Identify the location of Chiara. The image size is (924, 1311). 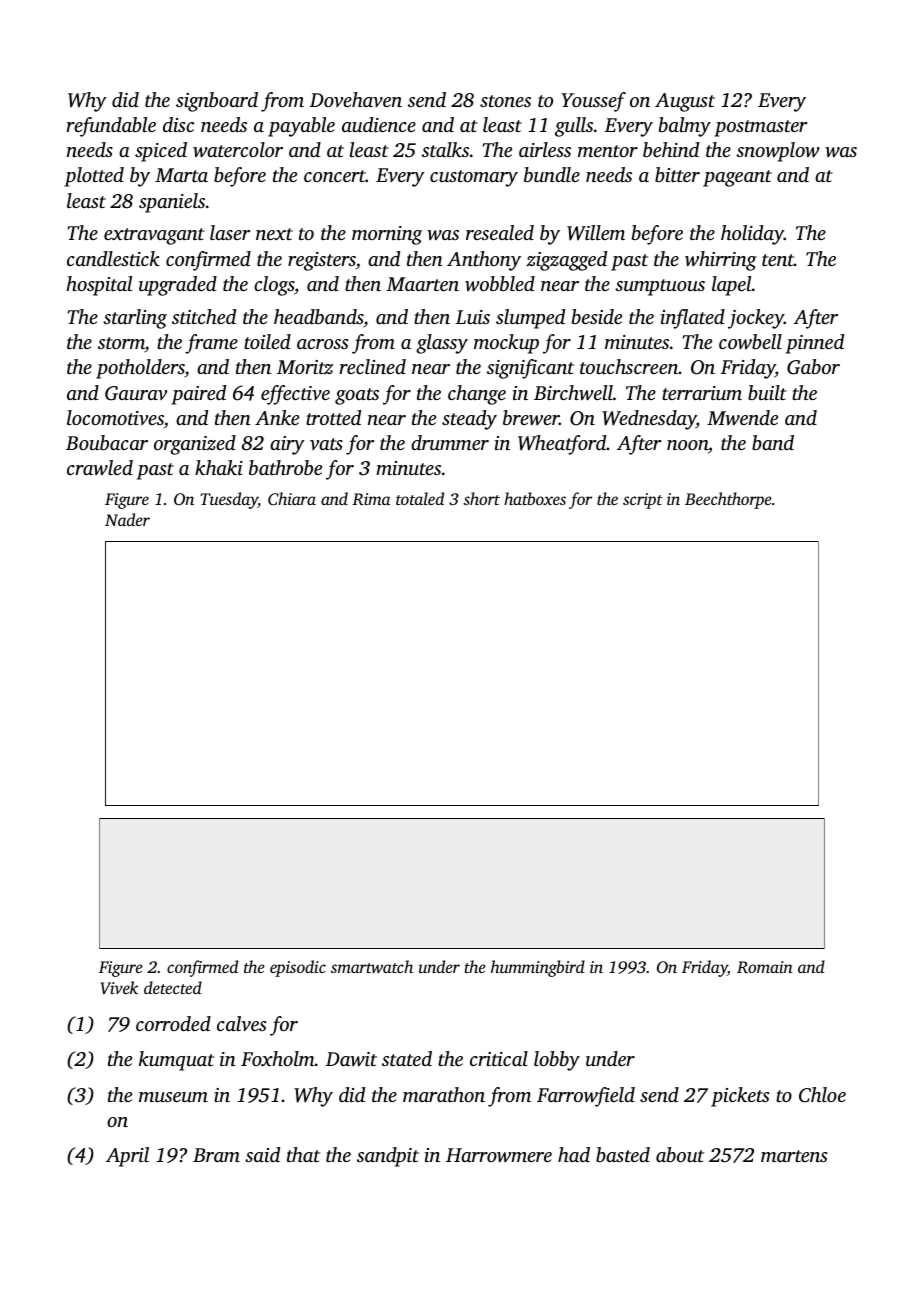
(292, 498).
